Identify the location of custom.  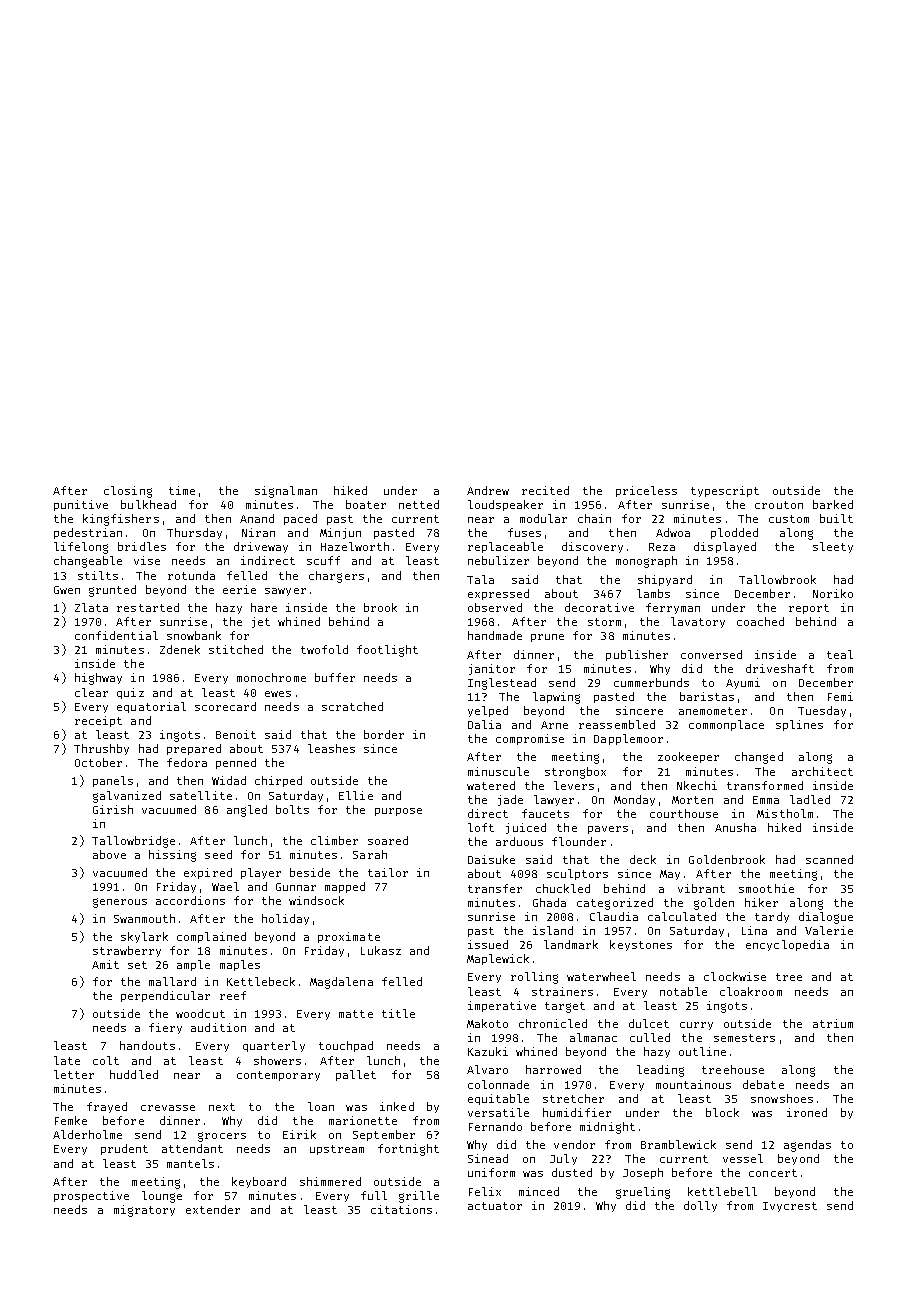
(789, 519).
